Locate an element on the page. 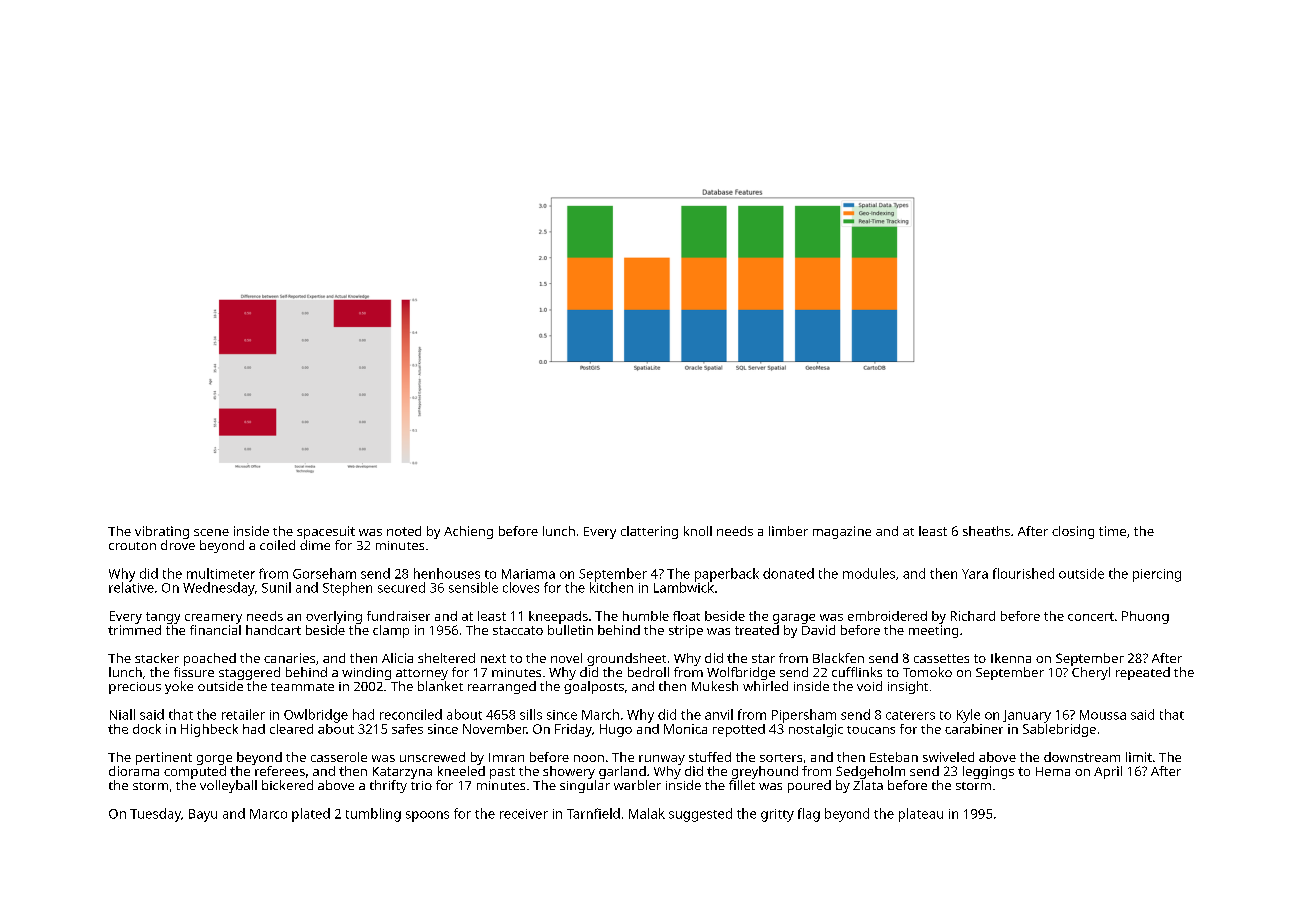  spacesuit is located at coordinates (326, 532).
